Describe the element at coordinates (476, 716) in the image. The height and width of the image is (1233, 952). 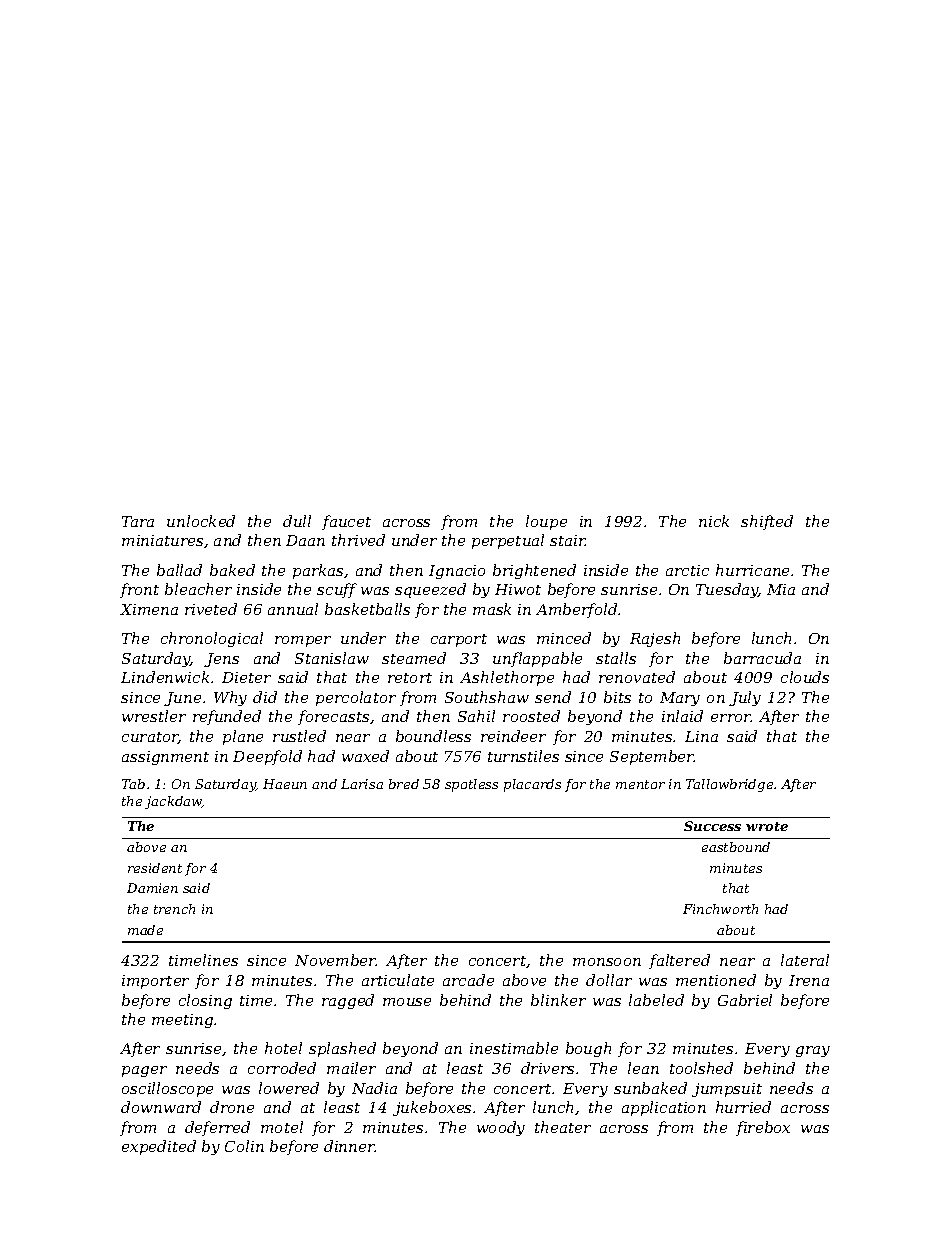
I see `Sahil` at that location.
